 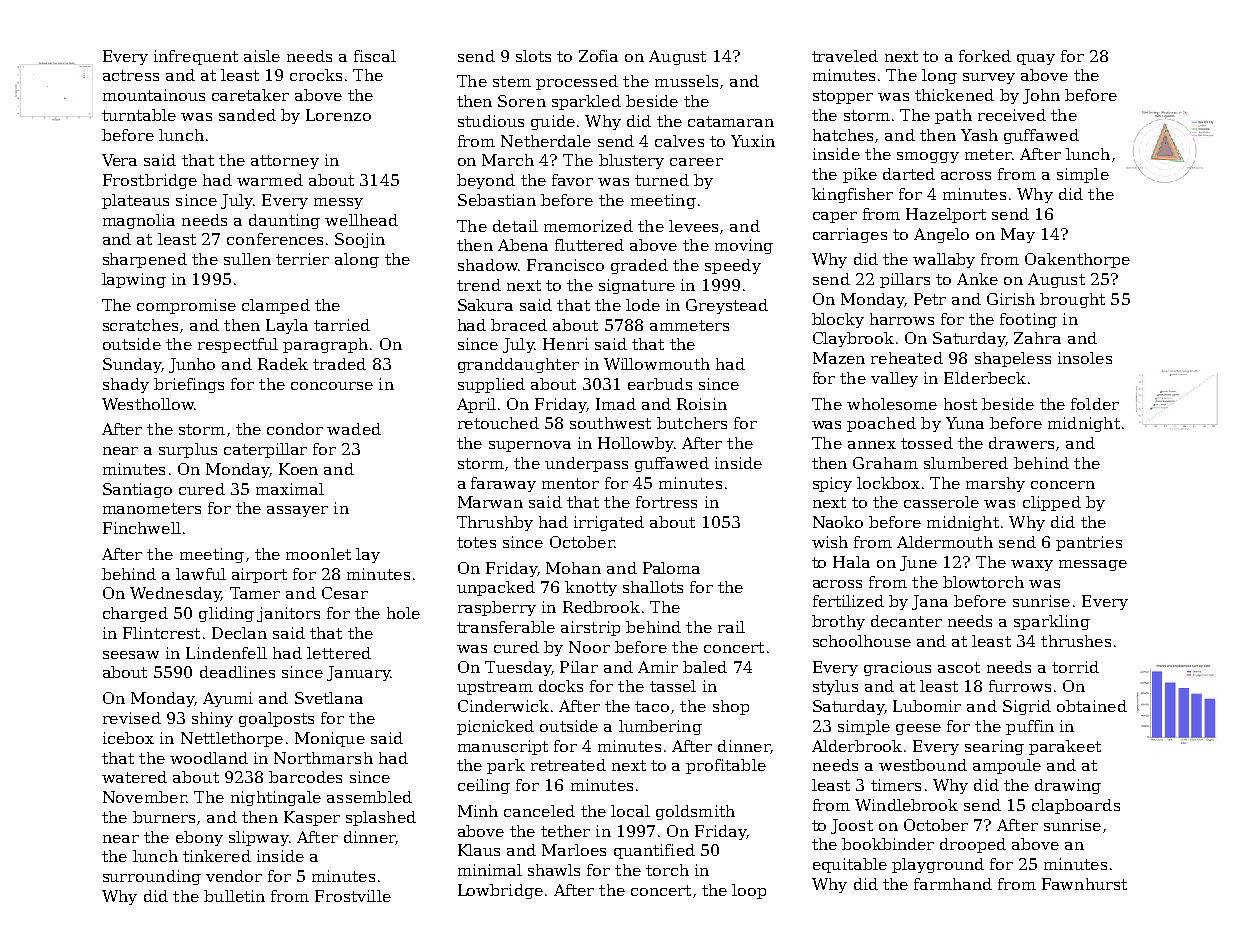 I want to click on Hazelport, so click(x=946, y=215).
